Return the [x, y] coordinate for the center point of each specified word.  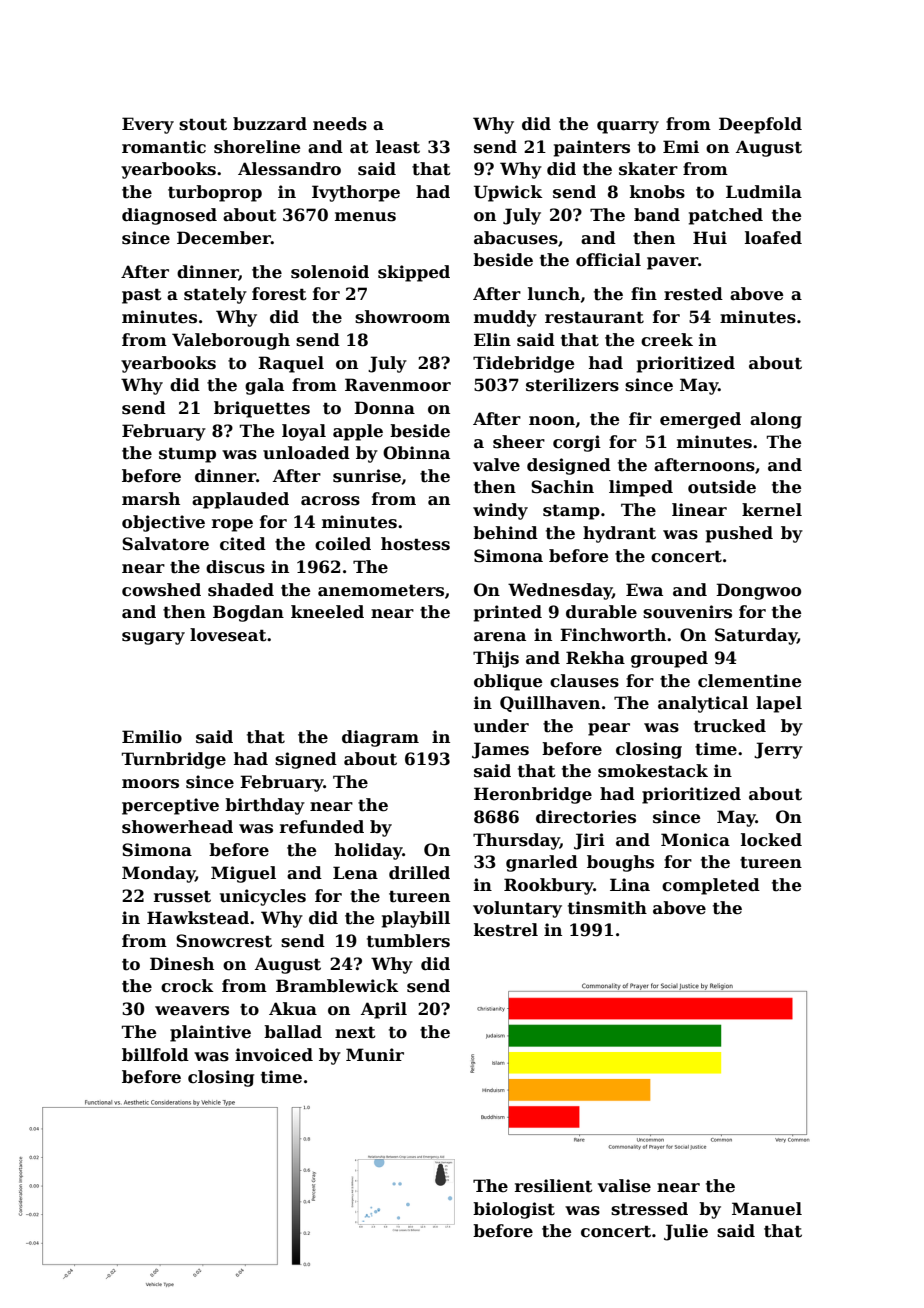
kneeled [327, 612]
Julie [686, 1232]
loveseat [228, 635]
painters [592, 148]
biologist [514, 1210]
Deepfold [760, 125]
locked [771, 840]
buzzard [270, 124]
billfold [155, 1055]
